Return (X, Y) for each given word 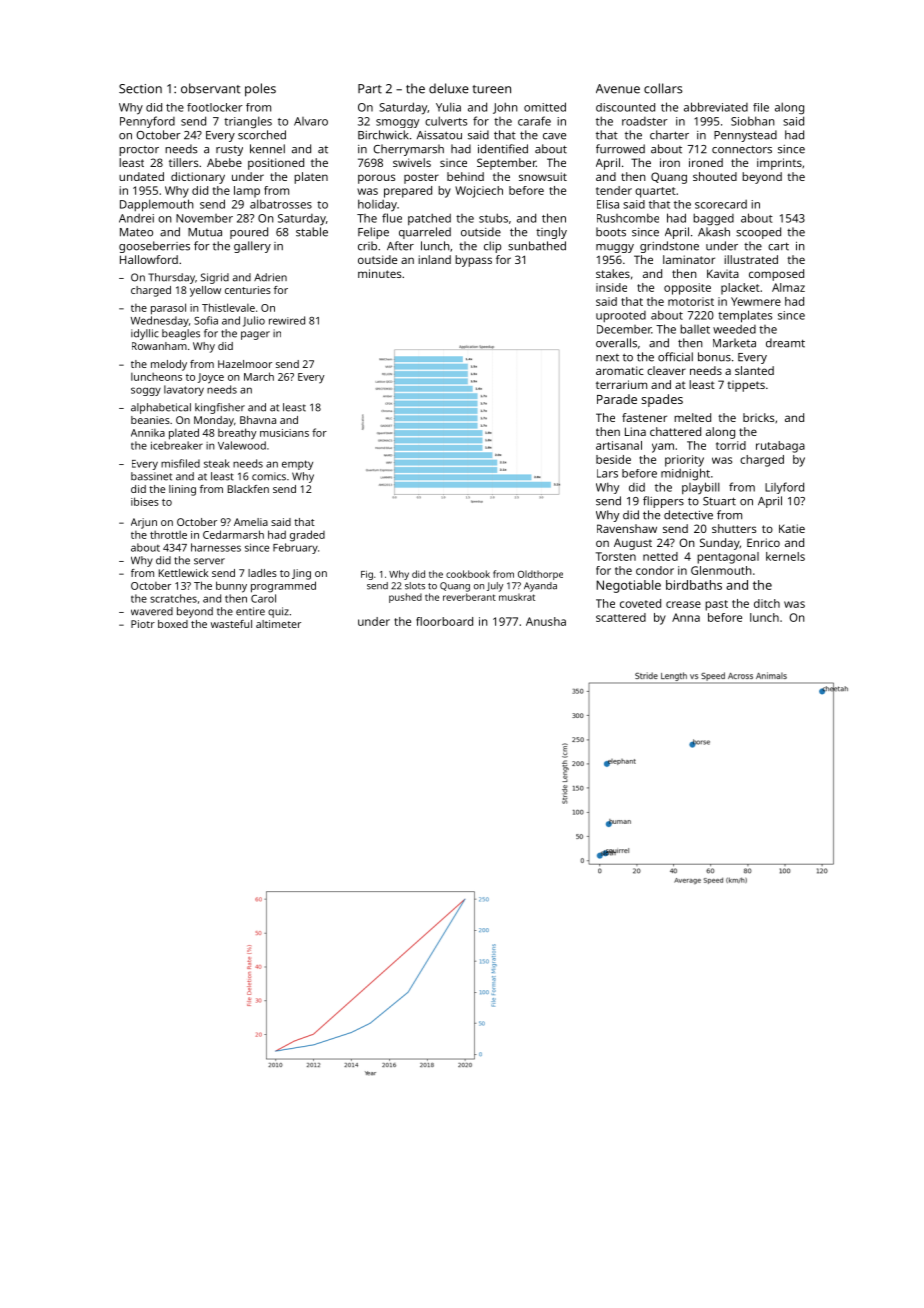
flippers (663, 502)
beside (613, 459)
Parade (617, 399)
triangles (248, 122)
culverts (446, 121)
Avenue (618, 89)
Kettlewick (184, 573)
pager (255, 335)
